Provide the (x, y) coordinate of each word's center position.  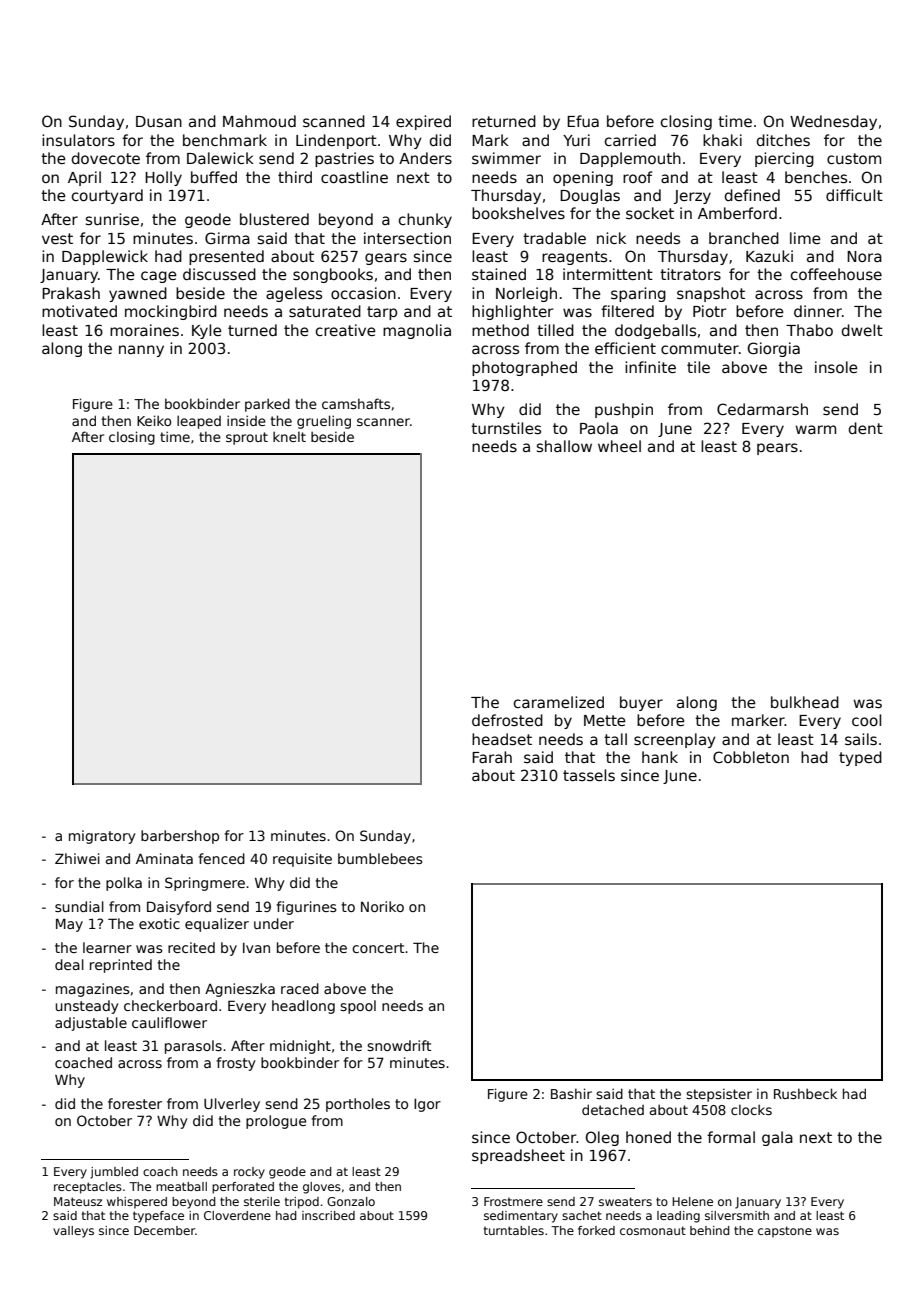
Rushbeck (805, 1093)
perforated (243, 1188)
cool (866, 720)
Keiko (154, 420)
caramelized (559, 702)
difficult (854, 195)
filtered (627, 311)
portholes (358, 1105)
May (69, 925)
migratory (102, 837)
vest (57, 238)
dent (866, 428)
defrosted (507, 720)
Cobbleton (751, 757)
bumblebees (380, 858)
